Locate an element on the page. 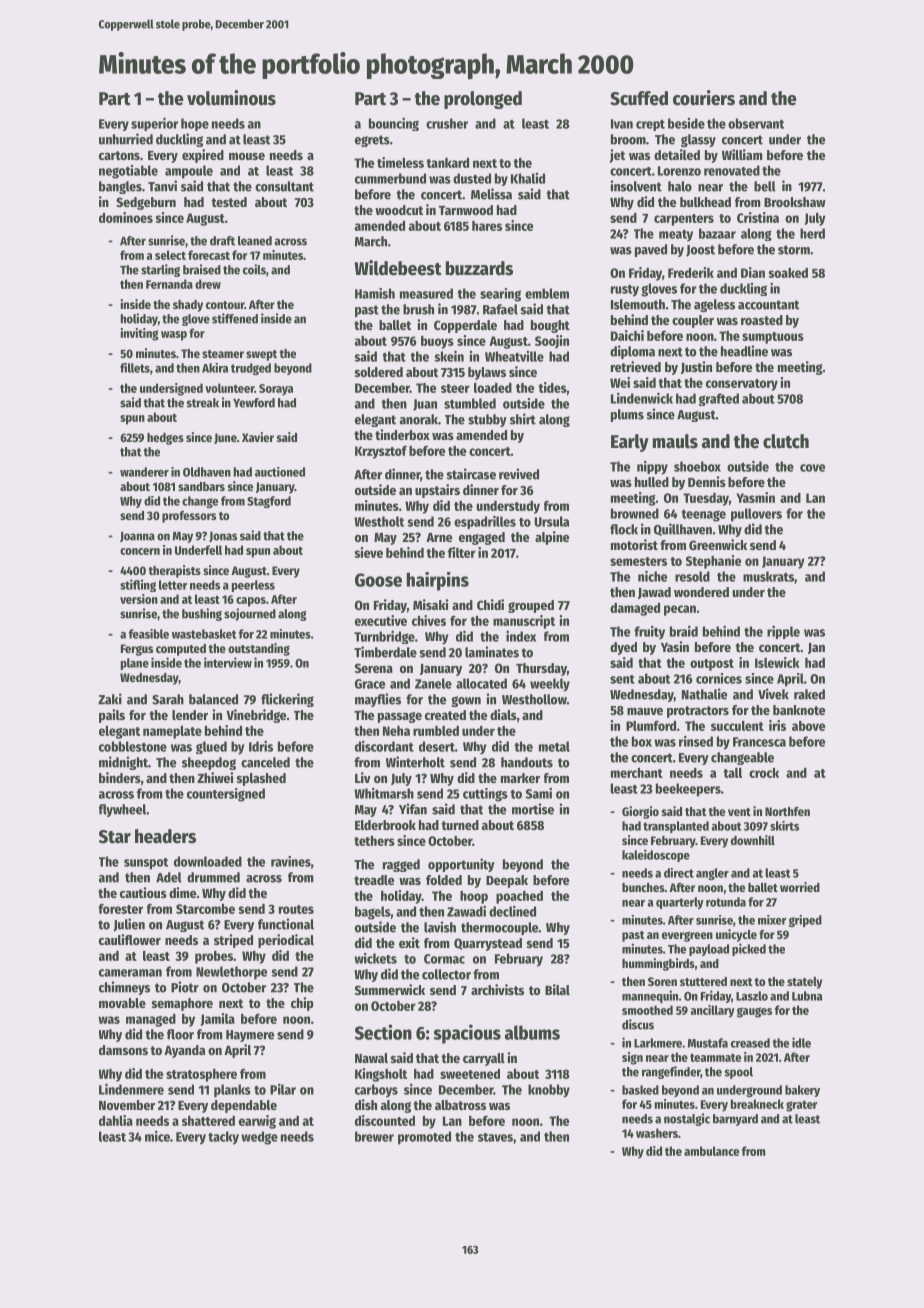 This image has width=924, height=1308. Fernanda is located at coordinates (169, 284).
